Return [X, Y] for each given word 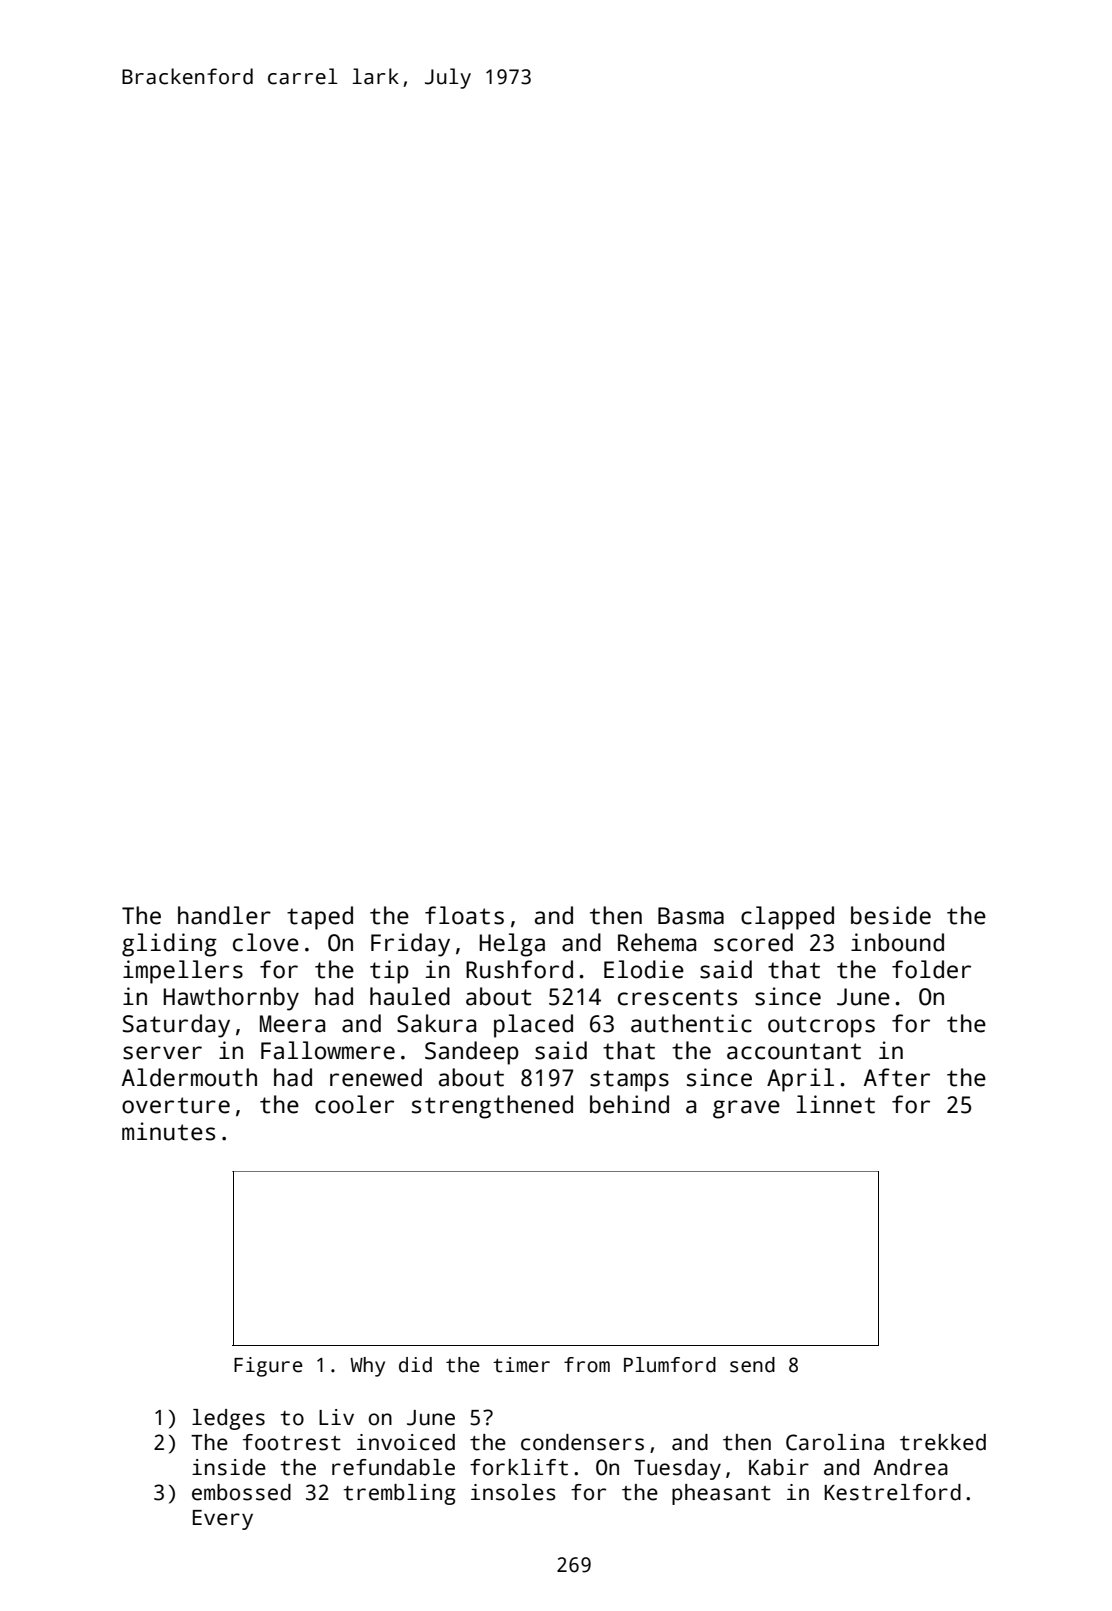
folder [931, 969]
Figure [268, 1367]
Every [223, 1520]
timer [521, 1365]
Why [367, 1367]
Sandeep [472, 1053]
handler [224, 915]
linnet [835, 1104]
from [587, 1365]
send [752, 1365]
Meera [292, 1024]
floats [464, 915]
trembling [400, 1494]
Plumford [670, 1365]
